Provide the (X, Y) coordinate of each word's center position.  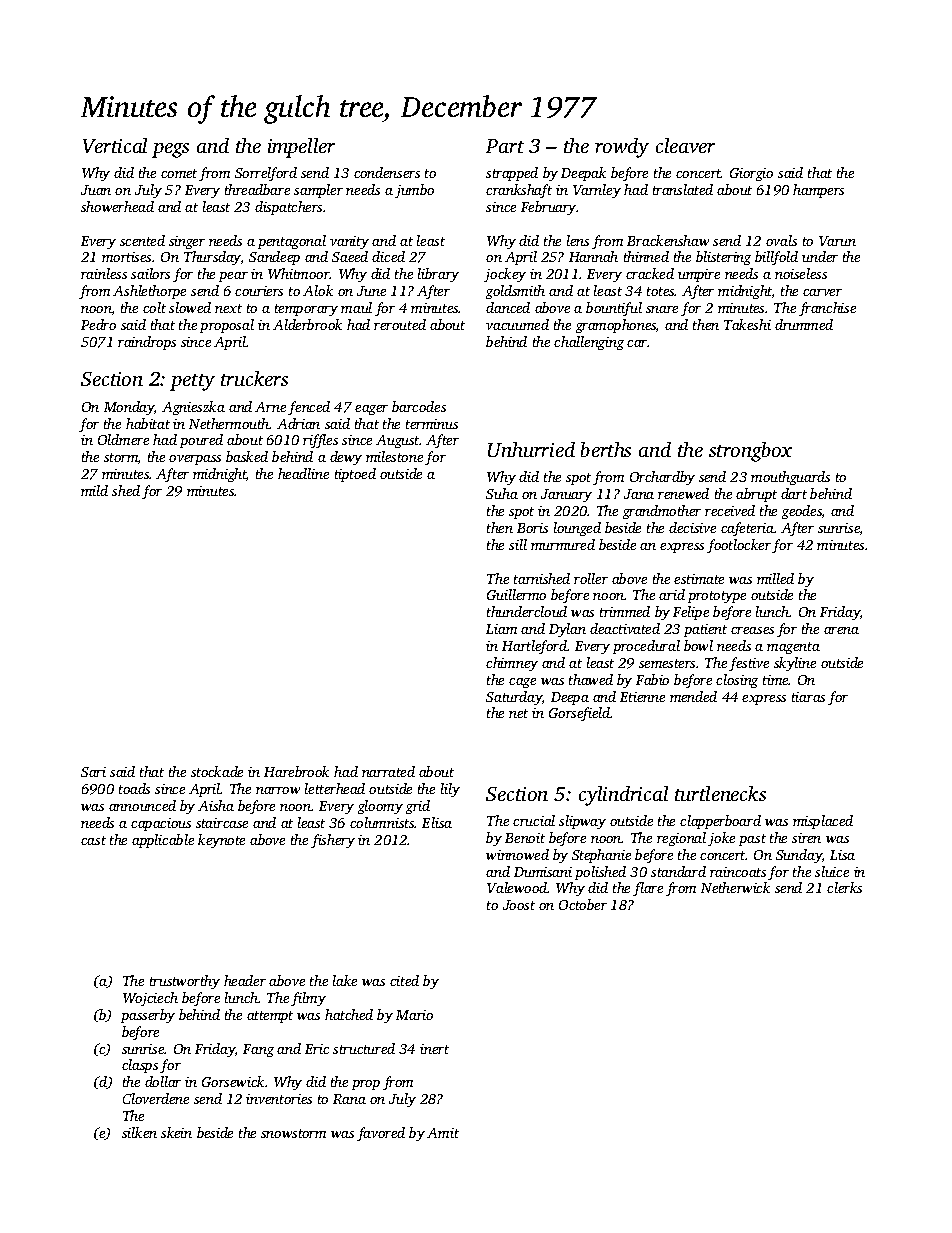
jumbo (414, 191)
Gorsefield (580, 714)
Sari (93, 772)
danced (508, 307)
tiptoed (355, 475)
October (583, 904)
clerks (844, 887)
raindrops (147, 343)
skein (176, 1132)
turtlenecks (720, 793)
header (245, 980)
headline (303, 473)
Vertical (115, 145)
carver (822, 292)
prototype (717, 597)
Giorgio (751, 174)
